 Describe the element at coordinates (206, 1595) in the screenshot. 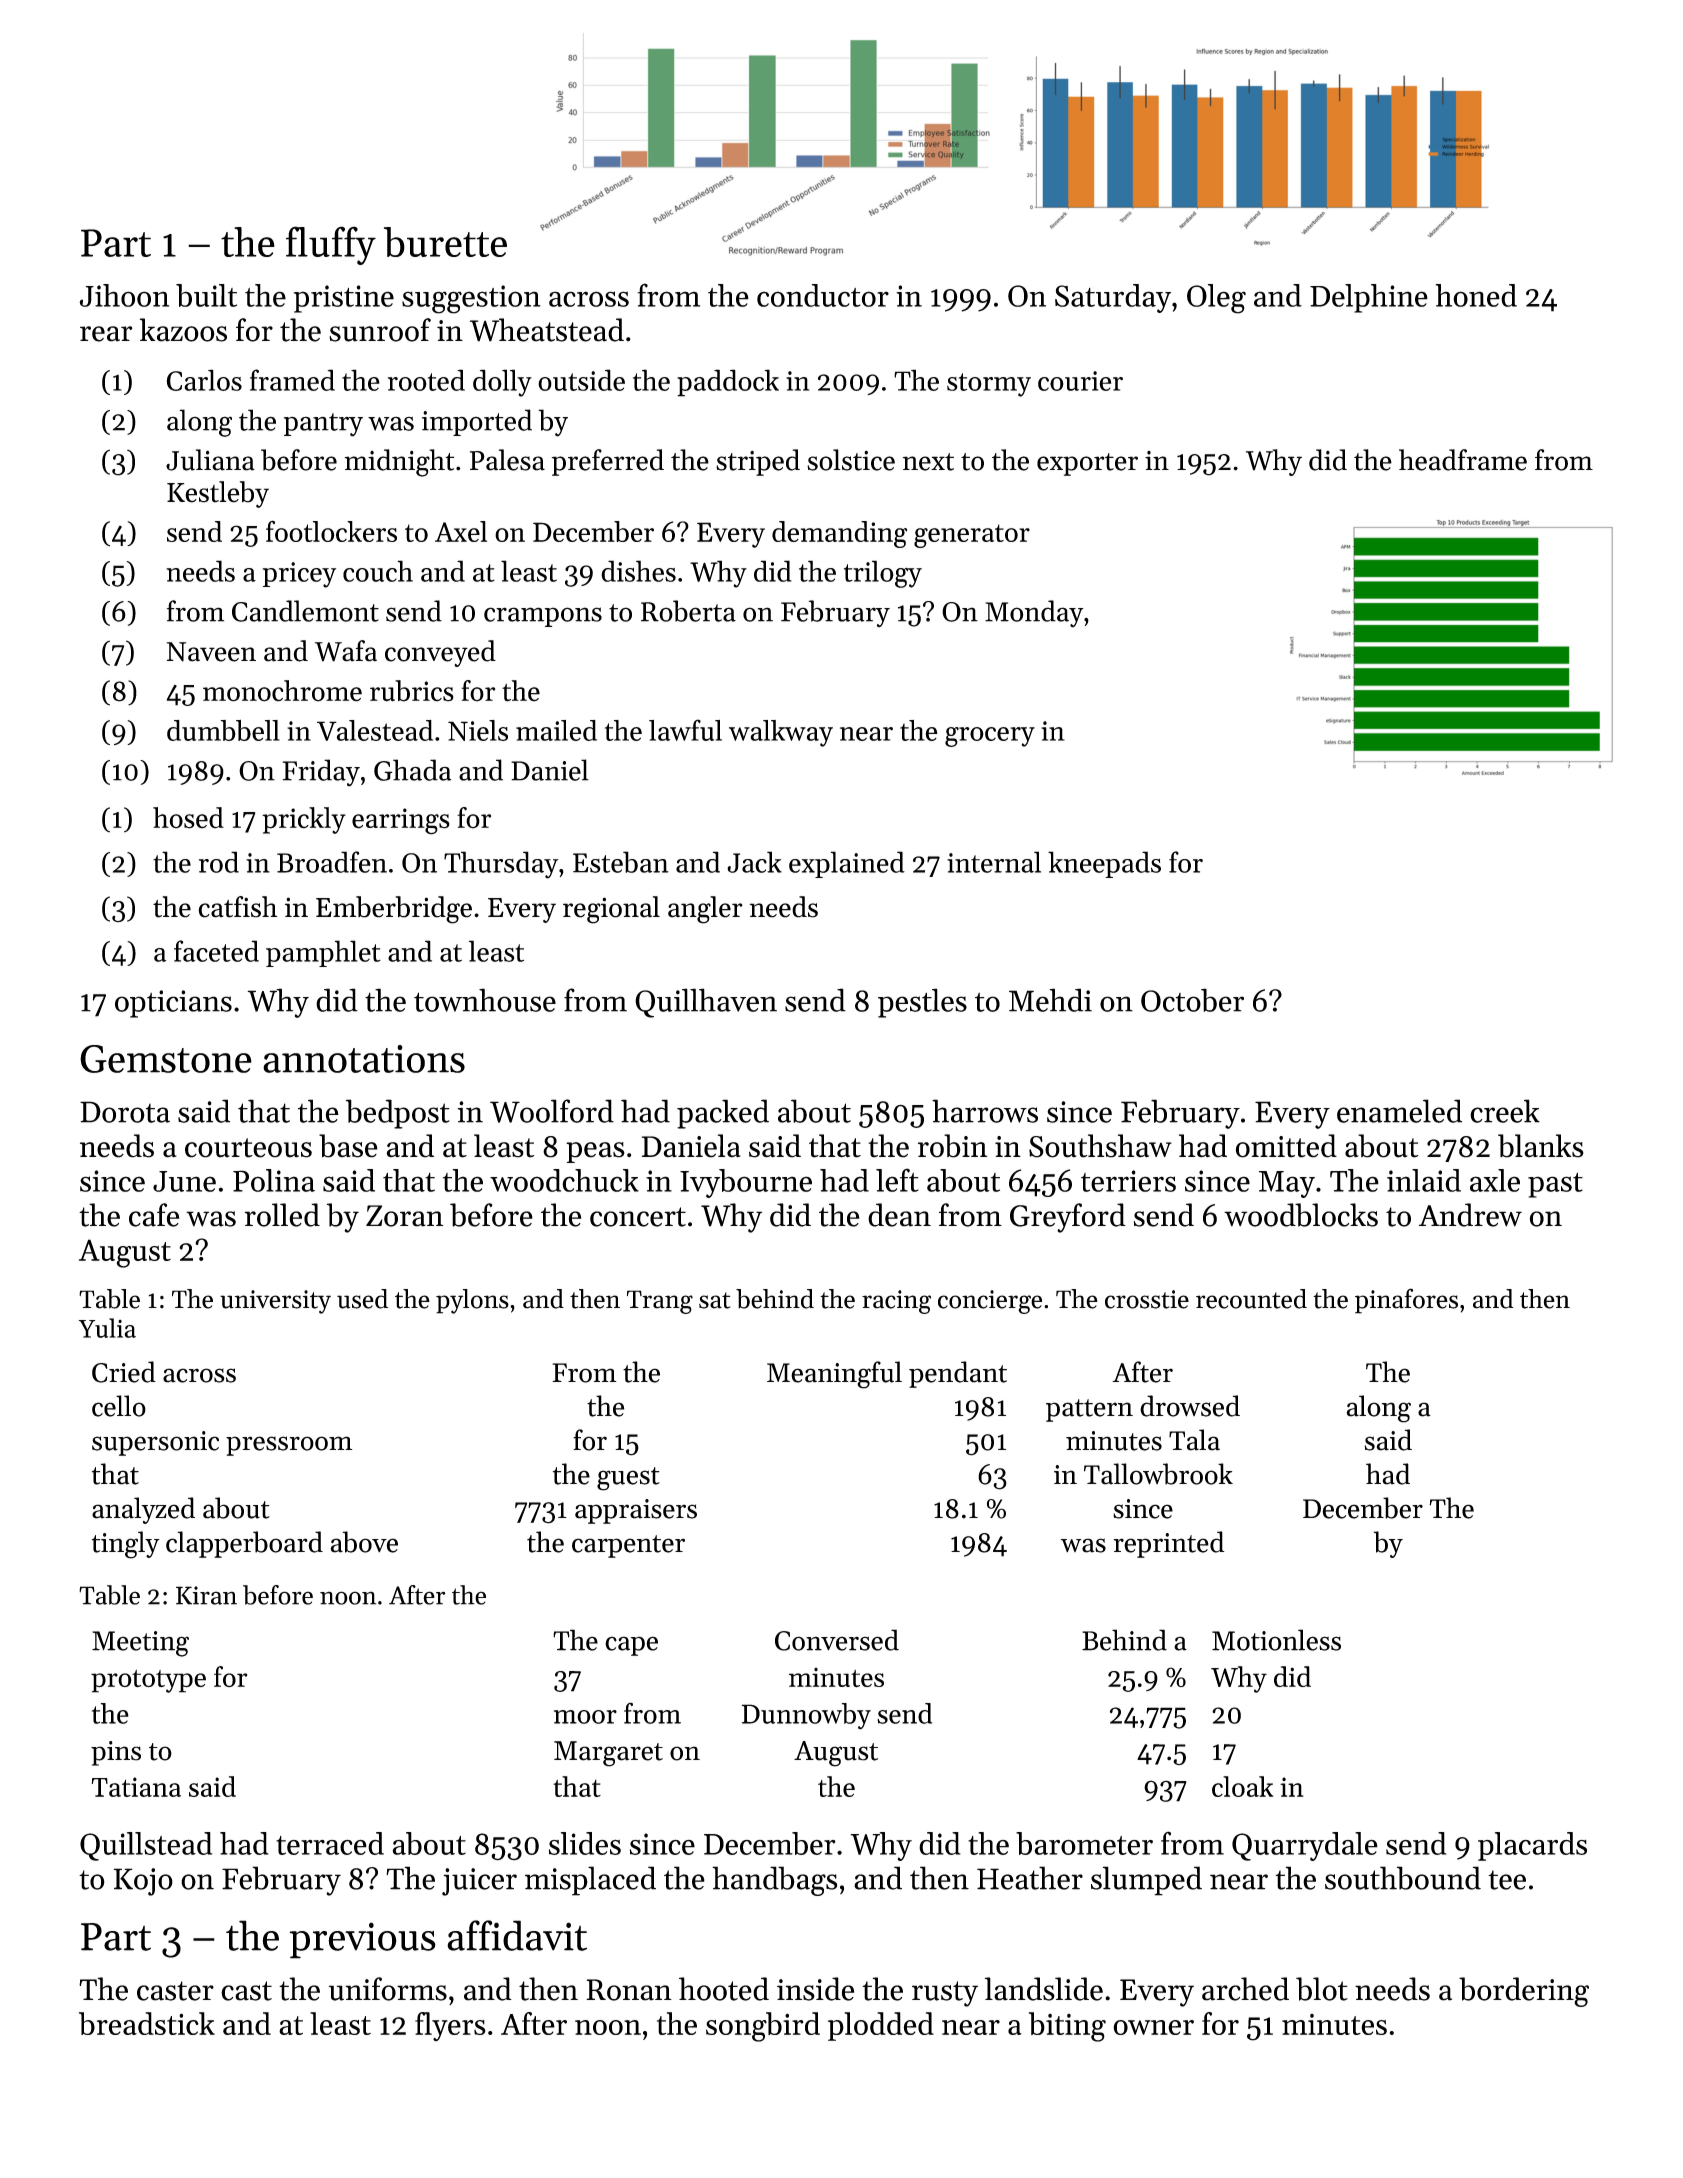

I see `Kiran` at that location.
